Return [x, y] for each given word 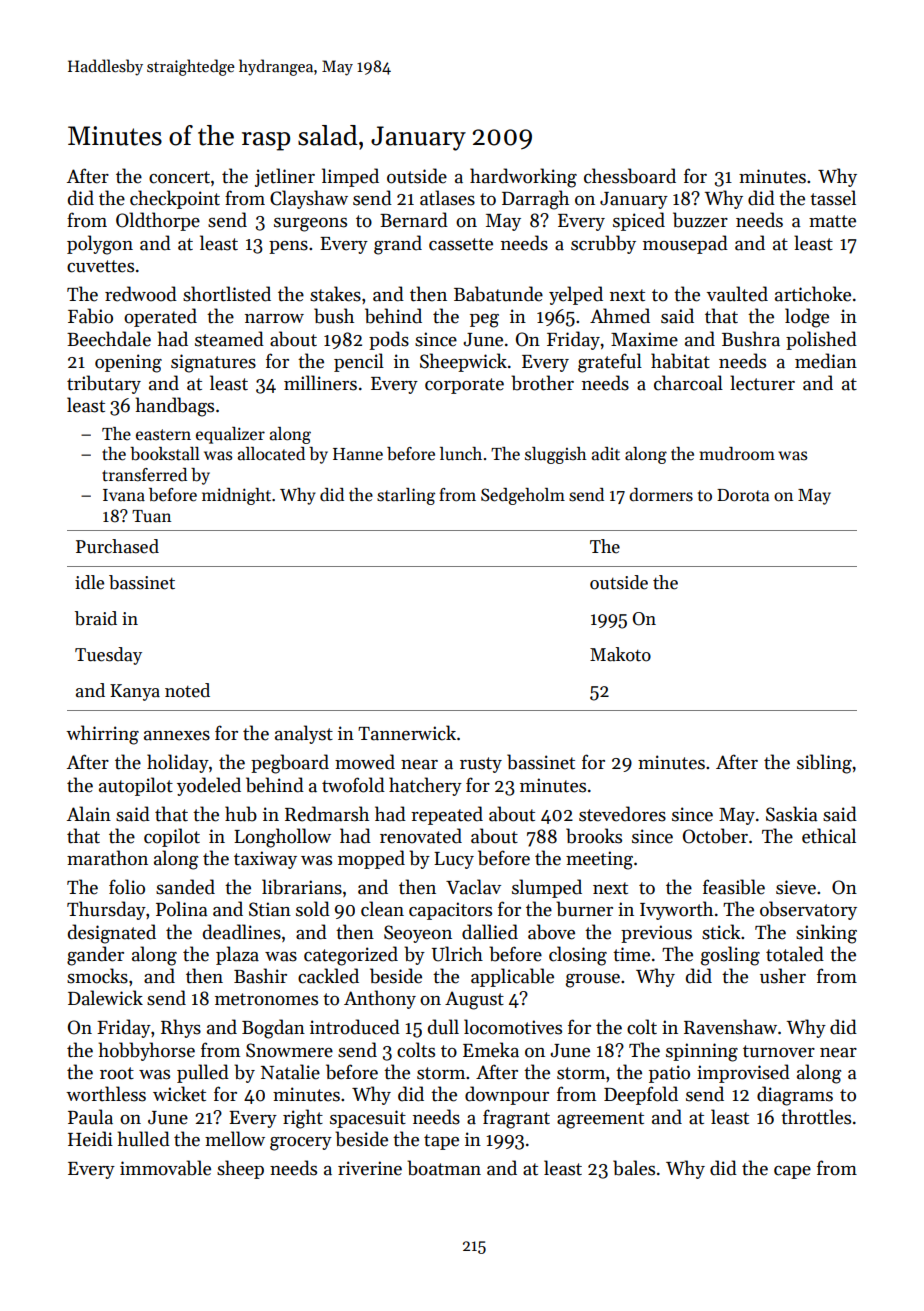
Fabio [90, 316]
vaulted [737, 294]
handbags [174, 407]
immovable [165, 1168]
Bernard [414, 220]
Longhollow [282, 838]
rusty [481, 765]
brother [542, 383]
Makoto [620, 654]
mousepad [685, 244]
